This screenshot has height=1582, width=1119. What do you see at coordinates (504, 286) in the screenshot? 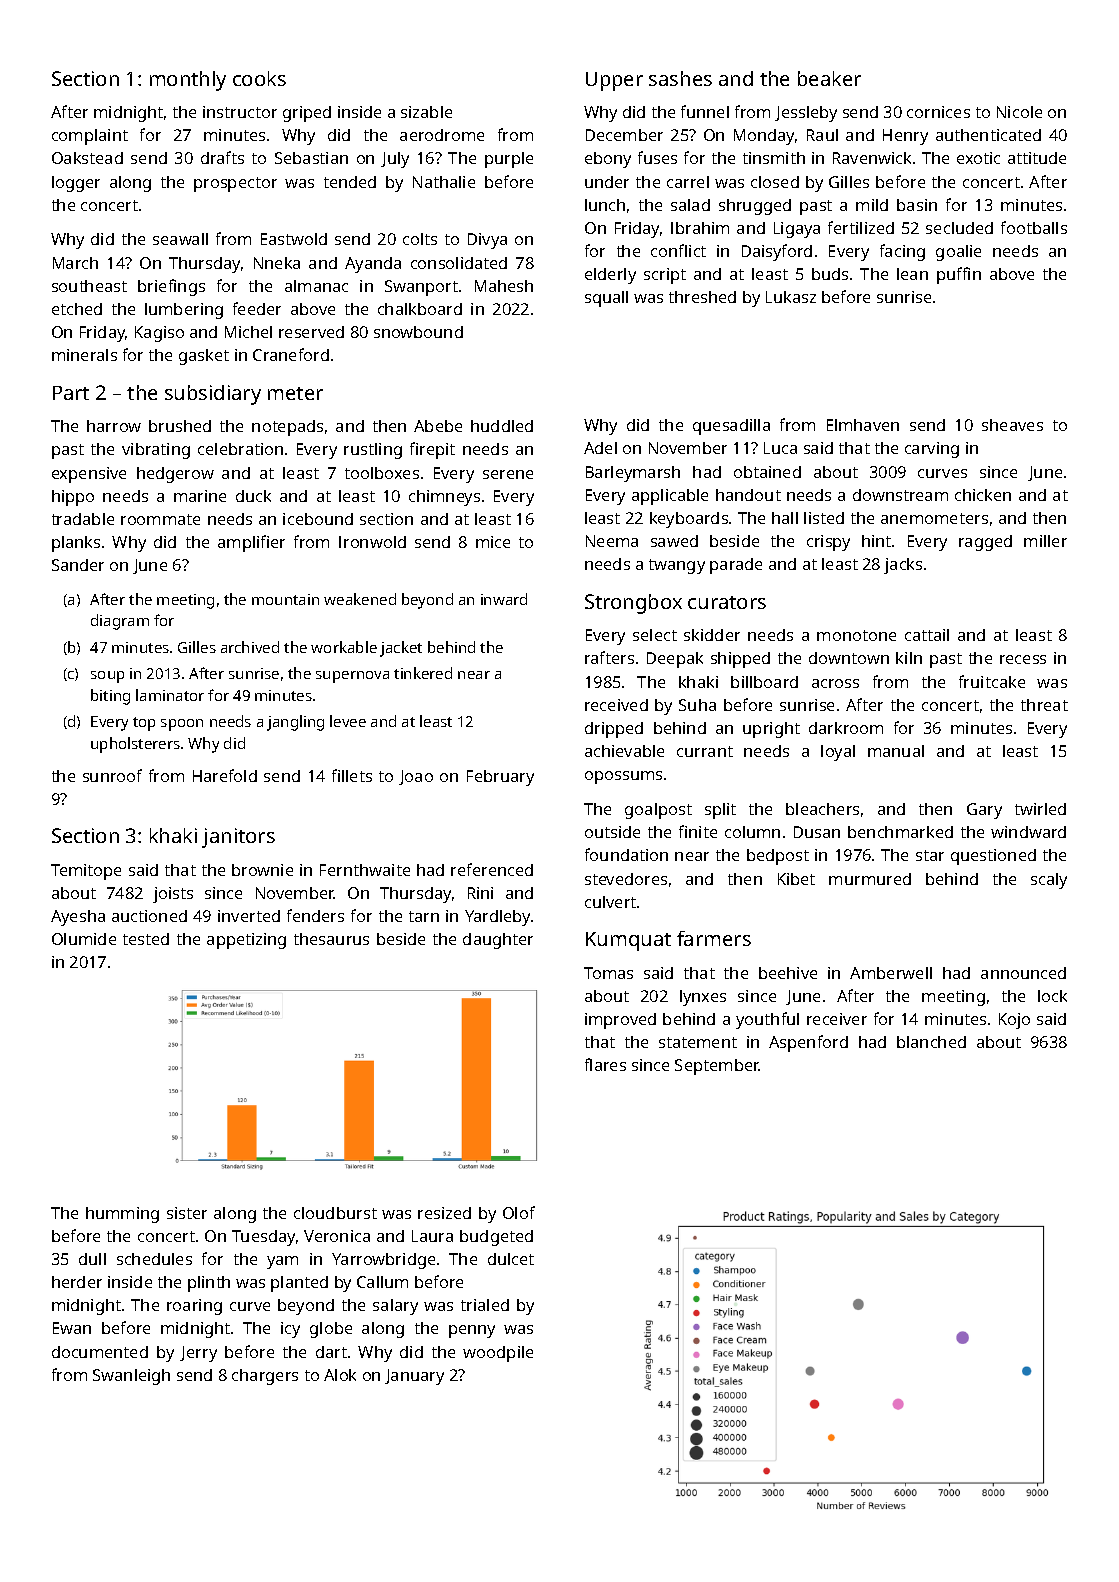
I see `Mahesh` at bounding box center [504, 286].
